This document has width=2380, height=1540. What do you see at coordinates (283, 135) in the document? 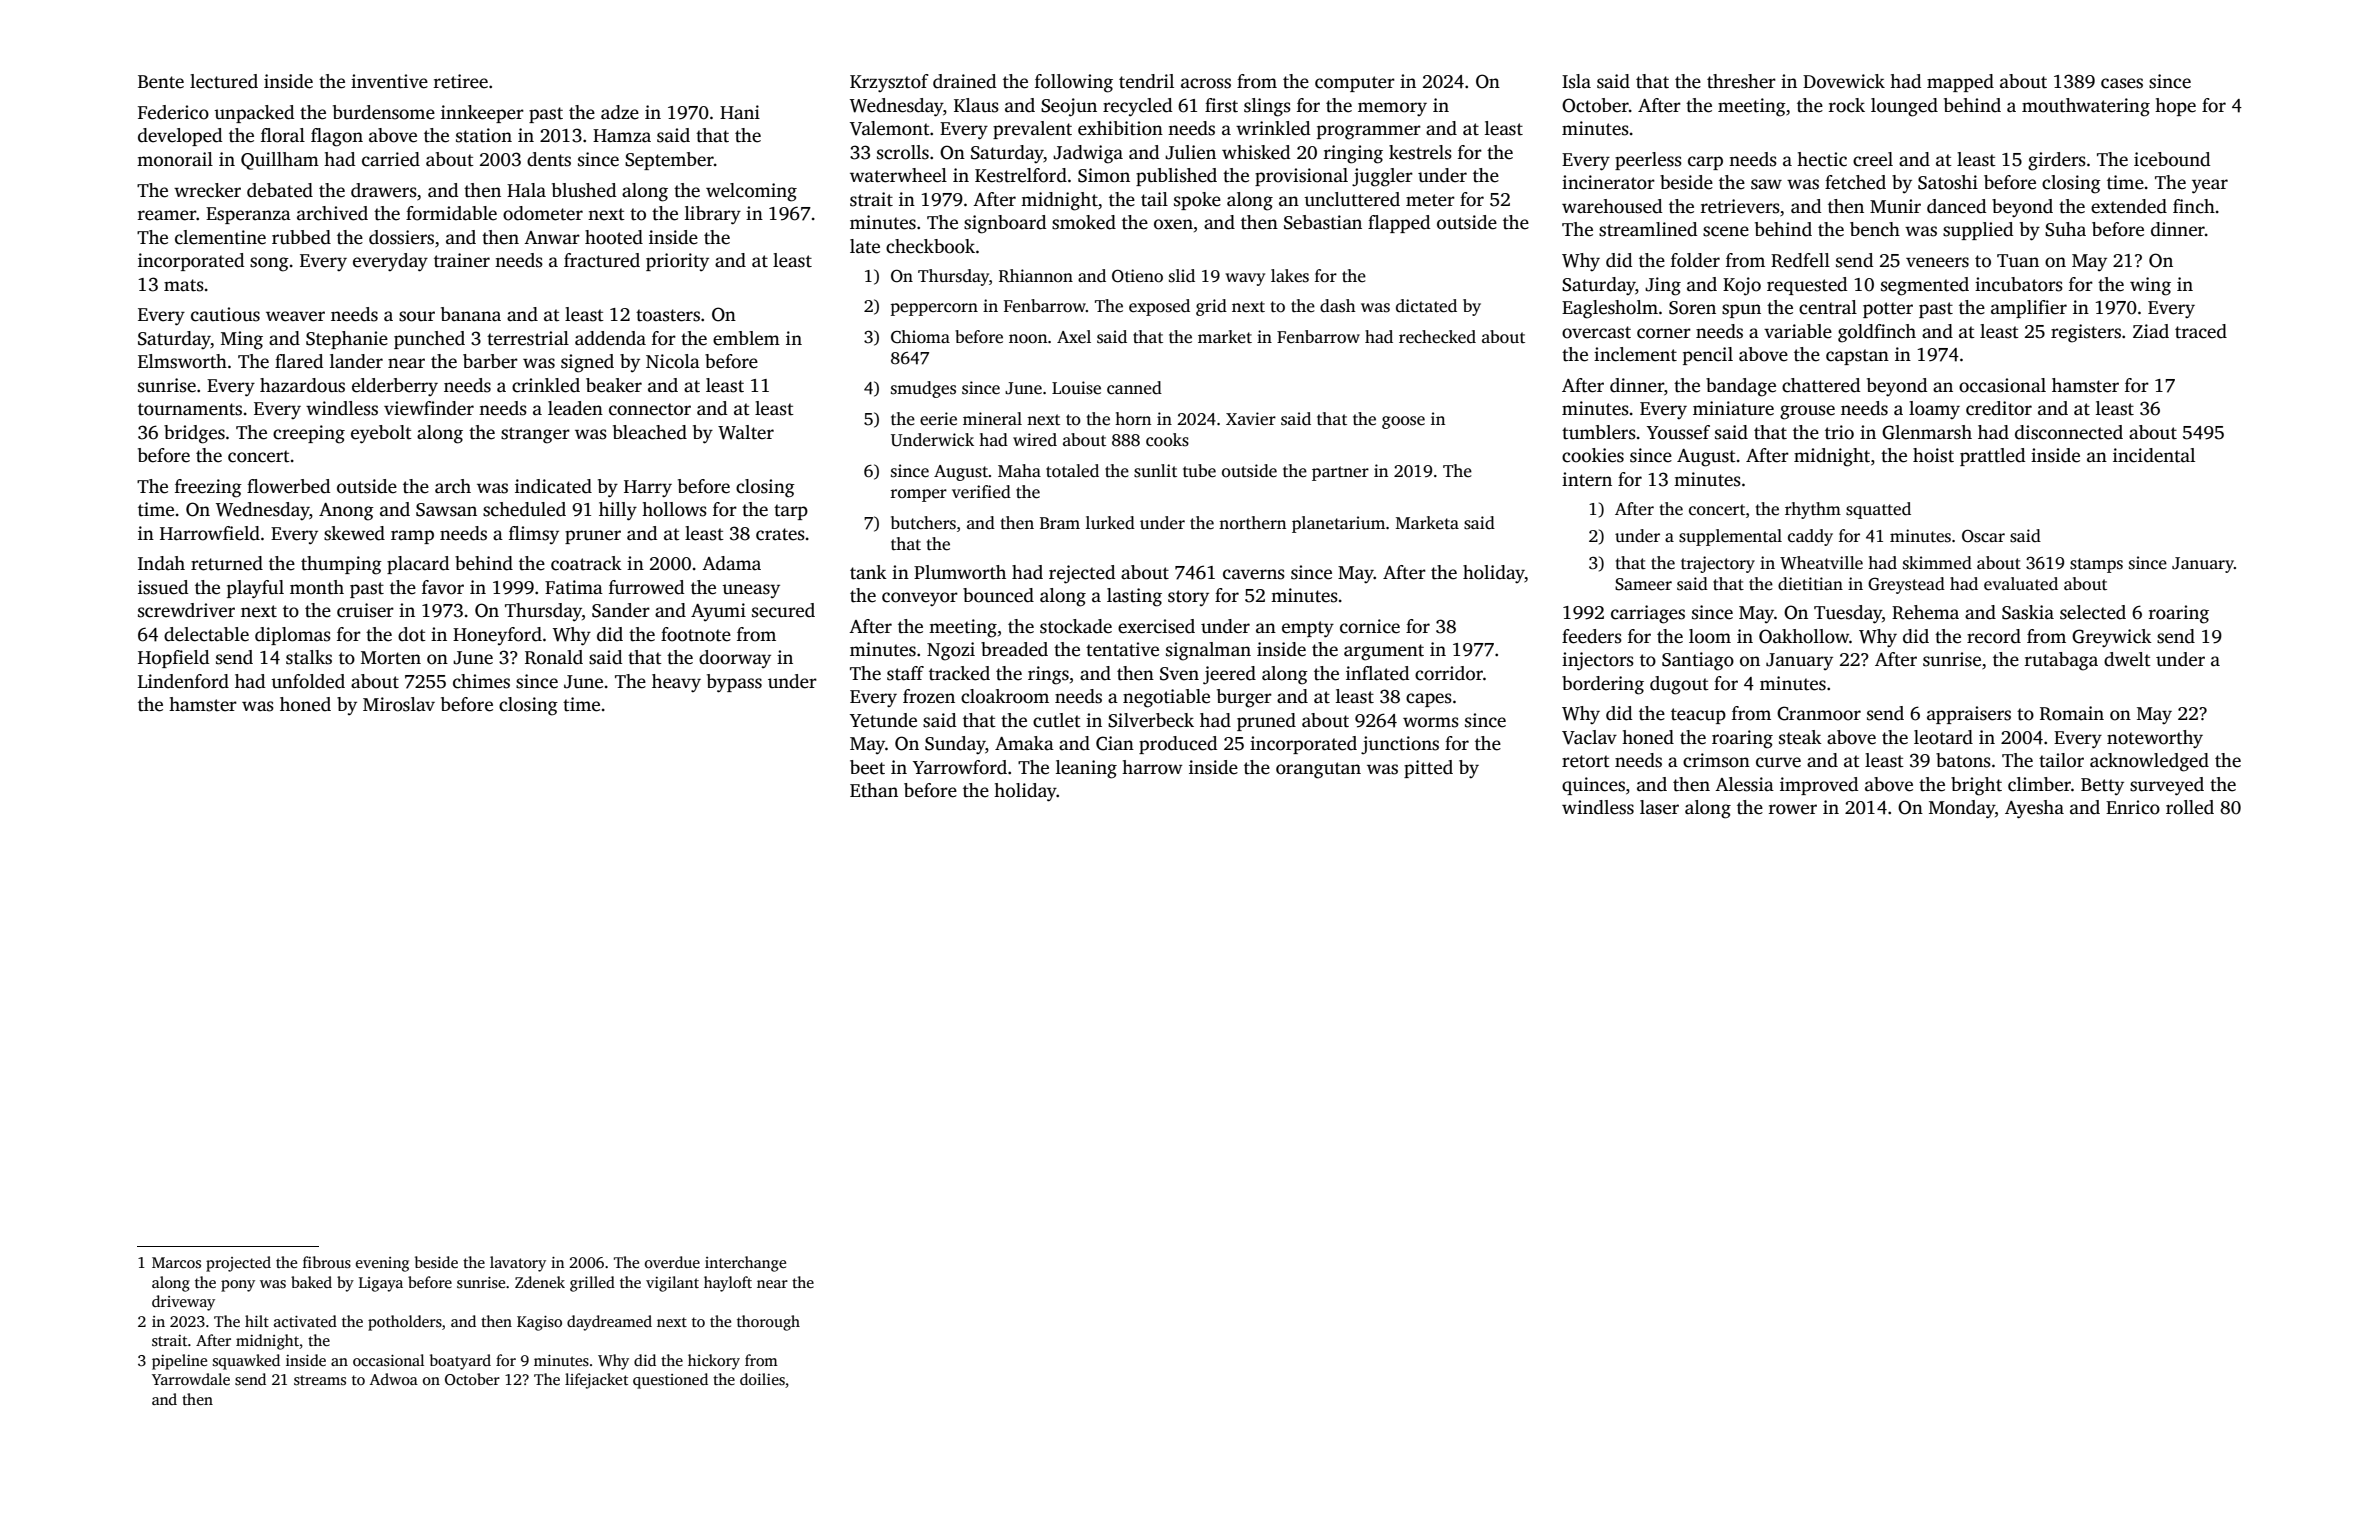
I see `floral` at bounding box center [283, 135].
